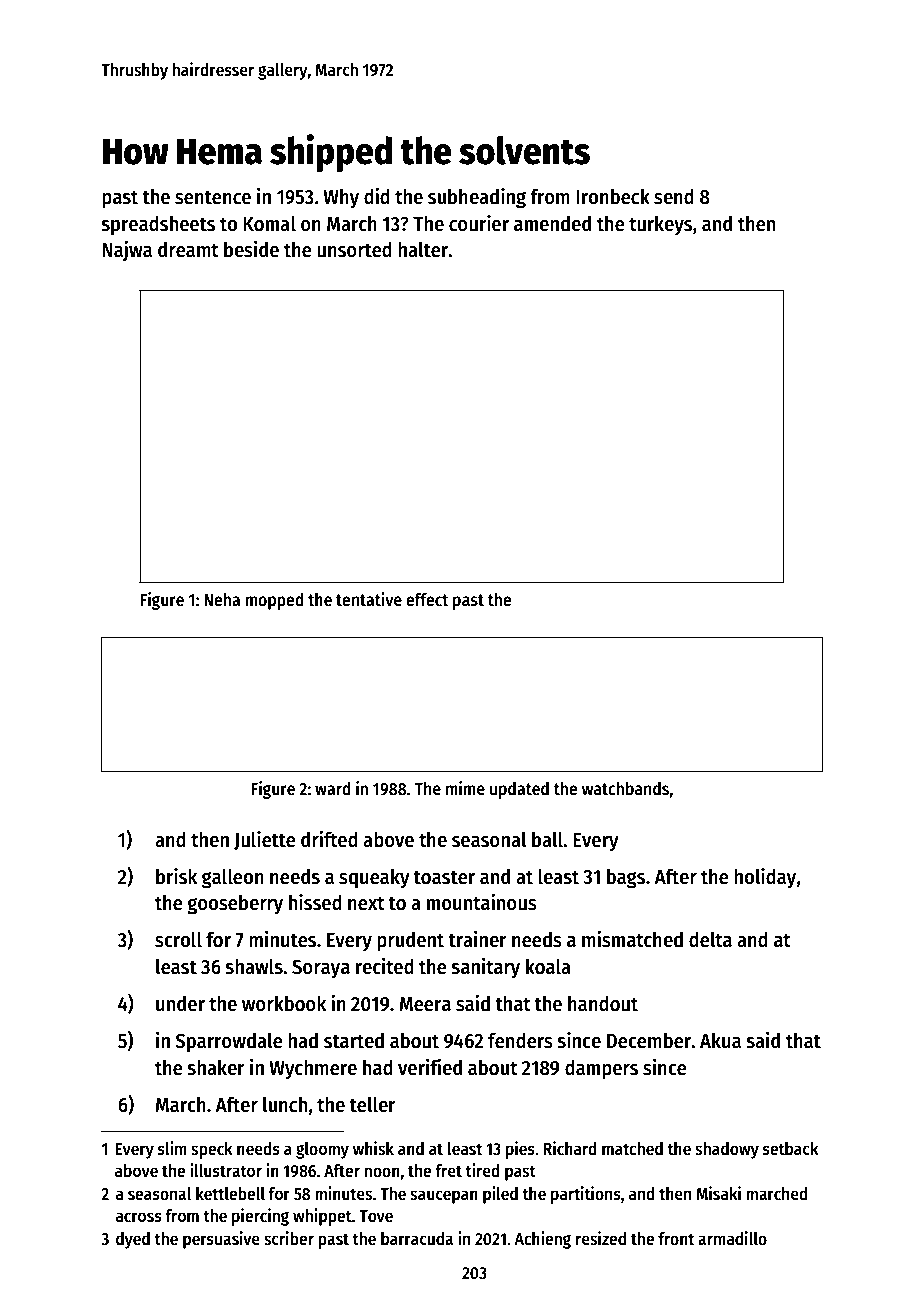  Describe the element at coordinates (235, 904) in the screenshot. I see `gooseberry` at that location.
